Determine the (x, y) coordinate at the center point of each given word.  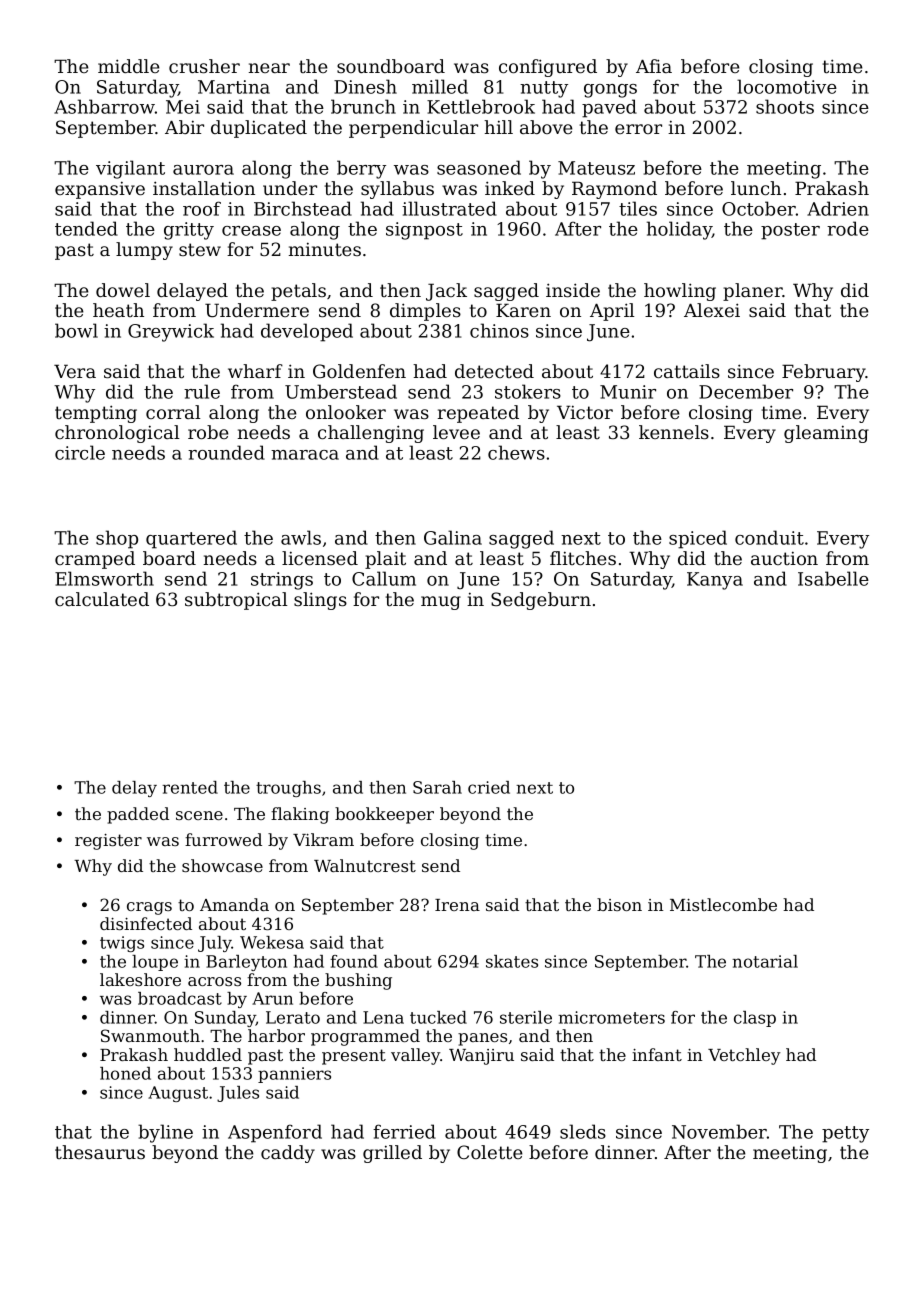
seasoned (479, 167)
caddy (288, 1154)
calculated (102, 599)
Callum (384, 578)
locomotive (787, 86)
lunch (756, 188)
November (719, 1131)
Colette (490, 1152)
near (269, 68)
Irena (457, 905)
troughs (288, 789)
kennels (674, 432)
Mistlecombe (723, 904)
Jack (446, 292)
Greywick (171, 332)
